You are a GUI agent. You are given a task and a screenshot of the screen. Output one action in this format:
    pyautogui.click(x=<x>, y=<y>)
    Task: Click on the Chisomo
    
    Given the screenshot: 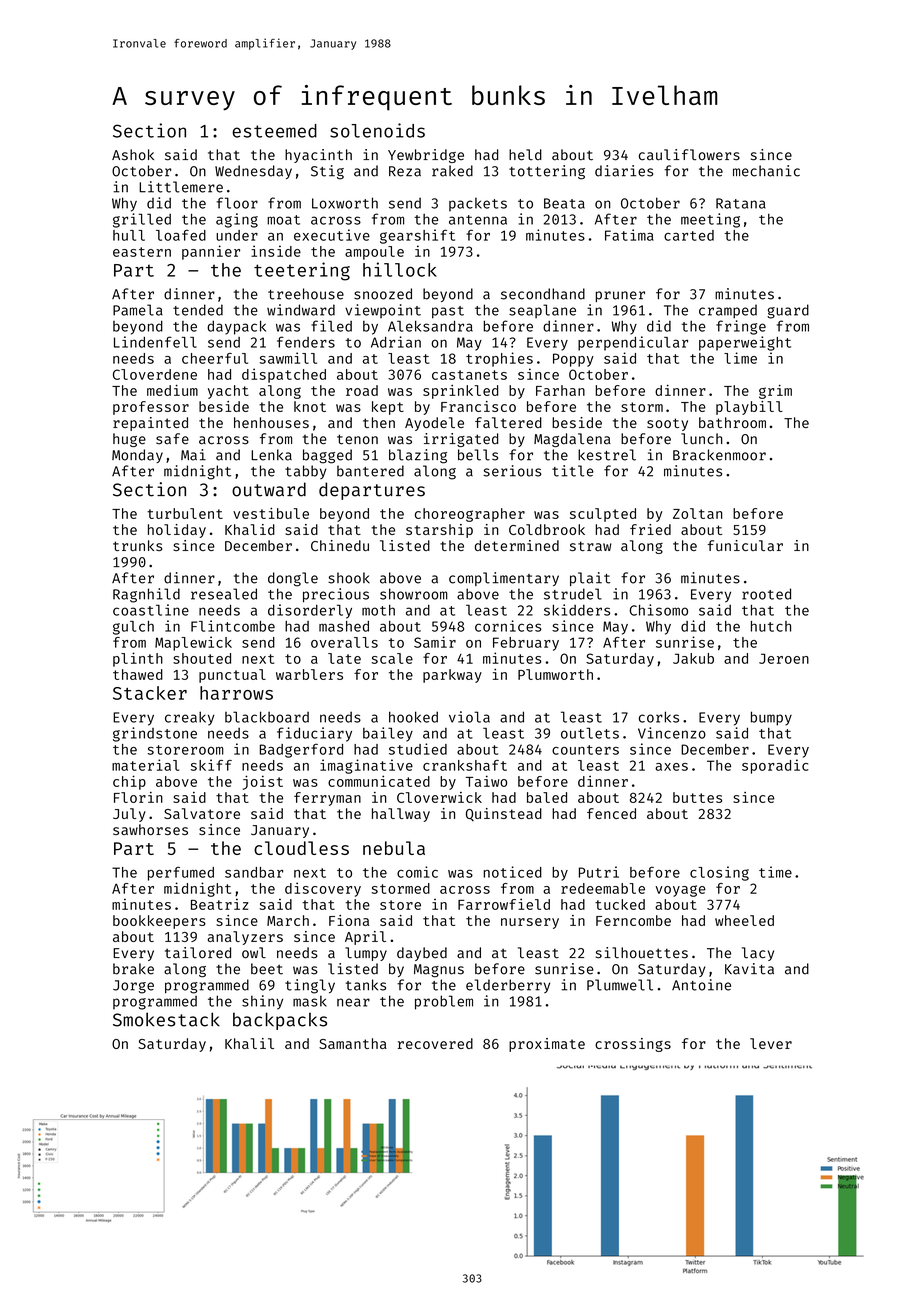 What is the action you would take?
    pyautogui.click(x=659, y=610)
